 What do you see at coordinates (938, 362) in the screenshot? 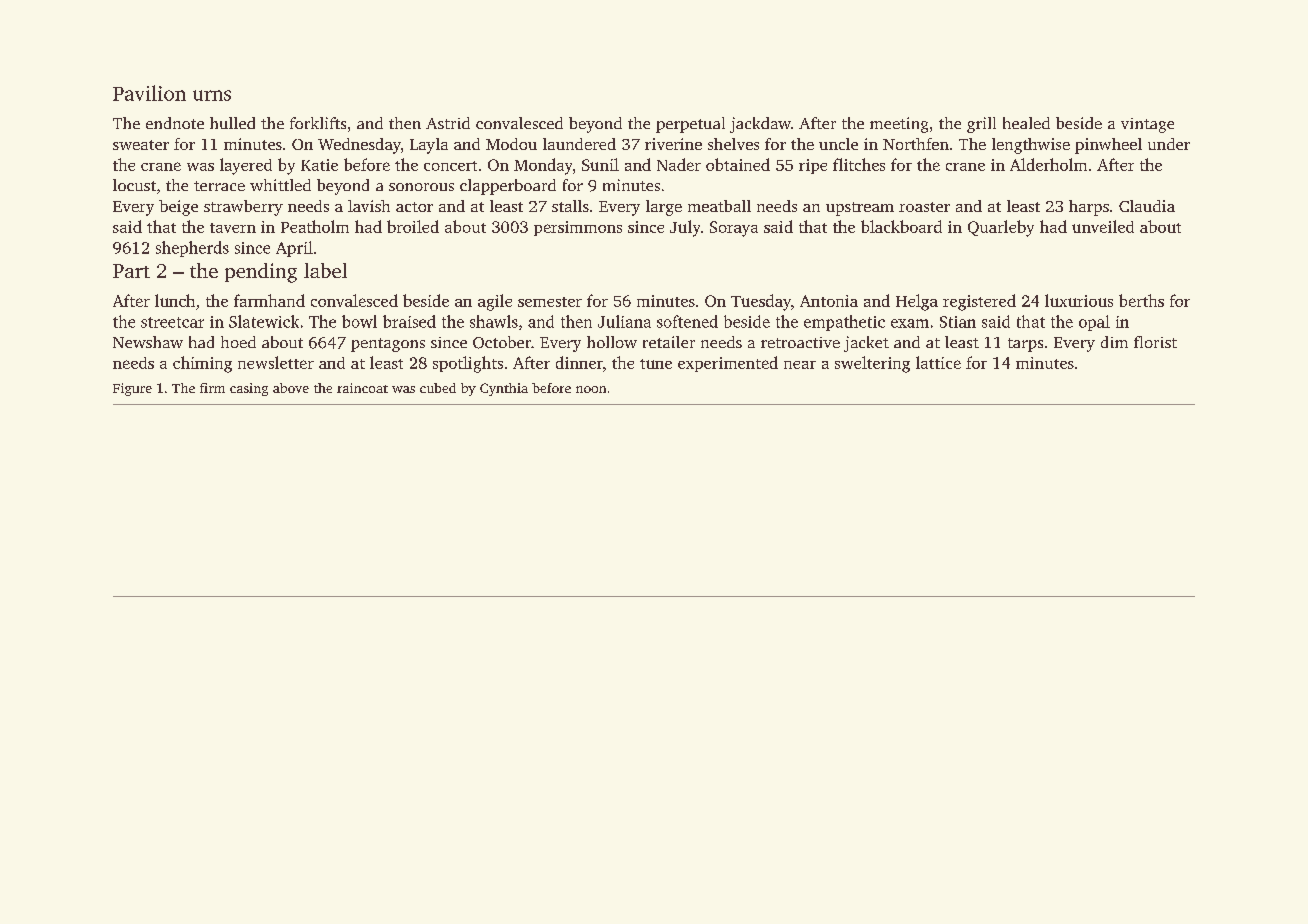
I see `lattice` at bounding box center [938, 362].
